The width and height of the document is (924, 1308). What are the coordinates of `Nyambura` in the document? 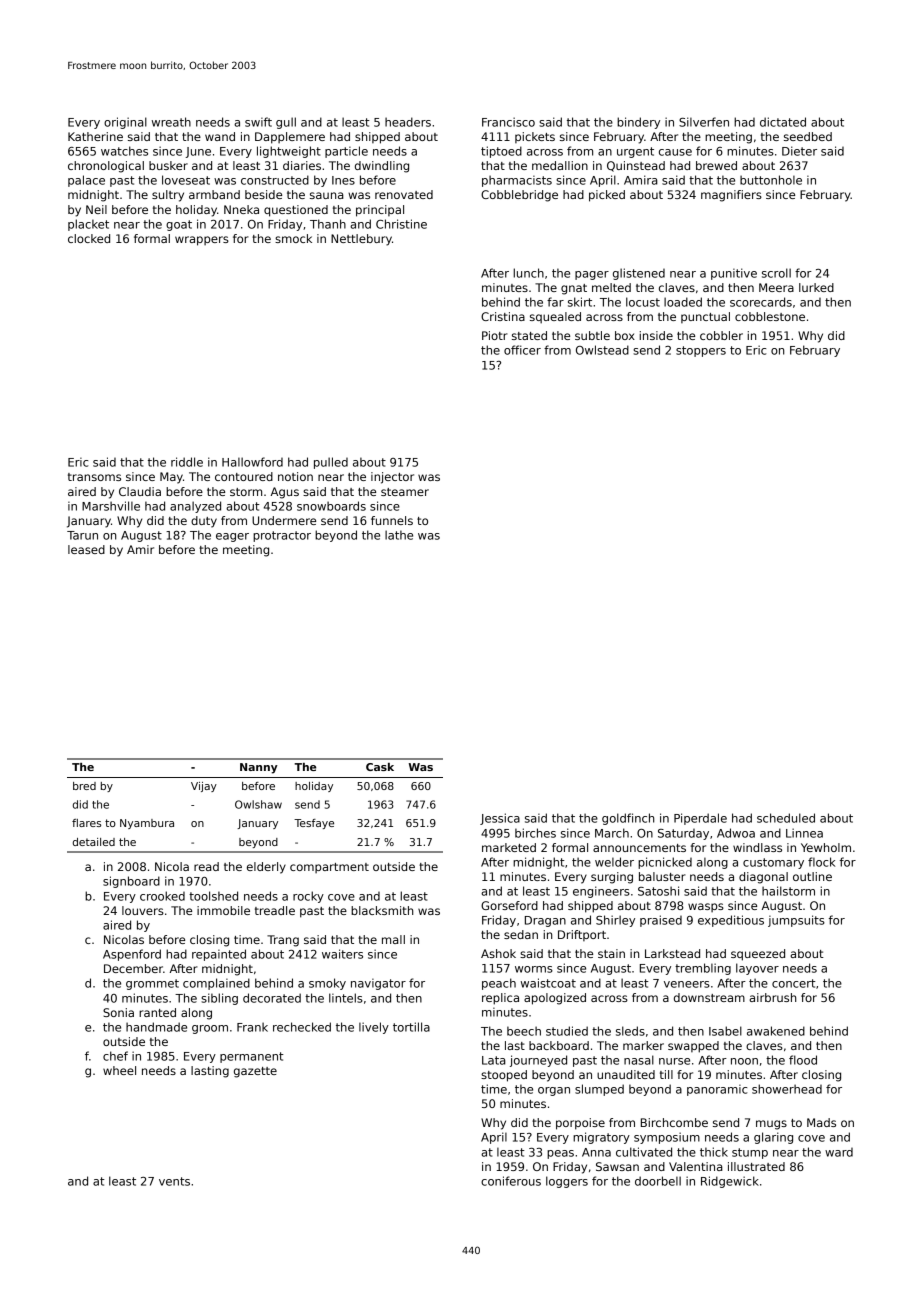 It's located at (147, 824).
